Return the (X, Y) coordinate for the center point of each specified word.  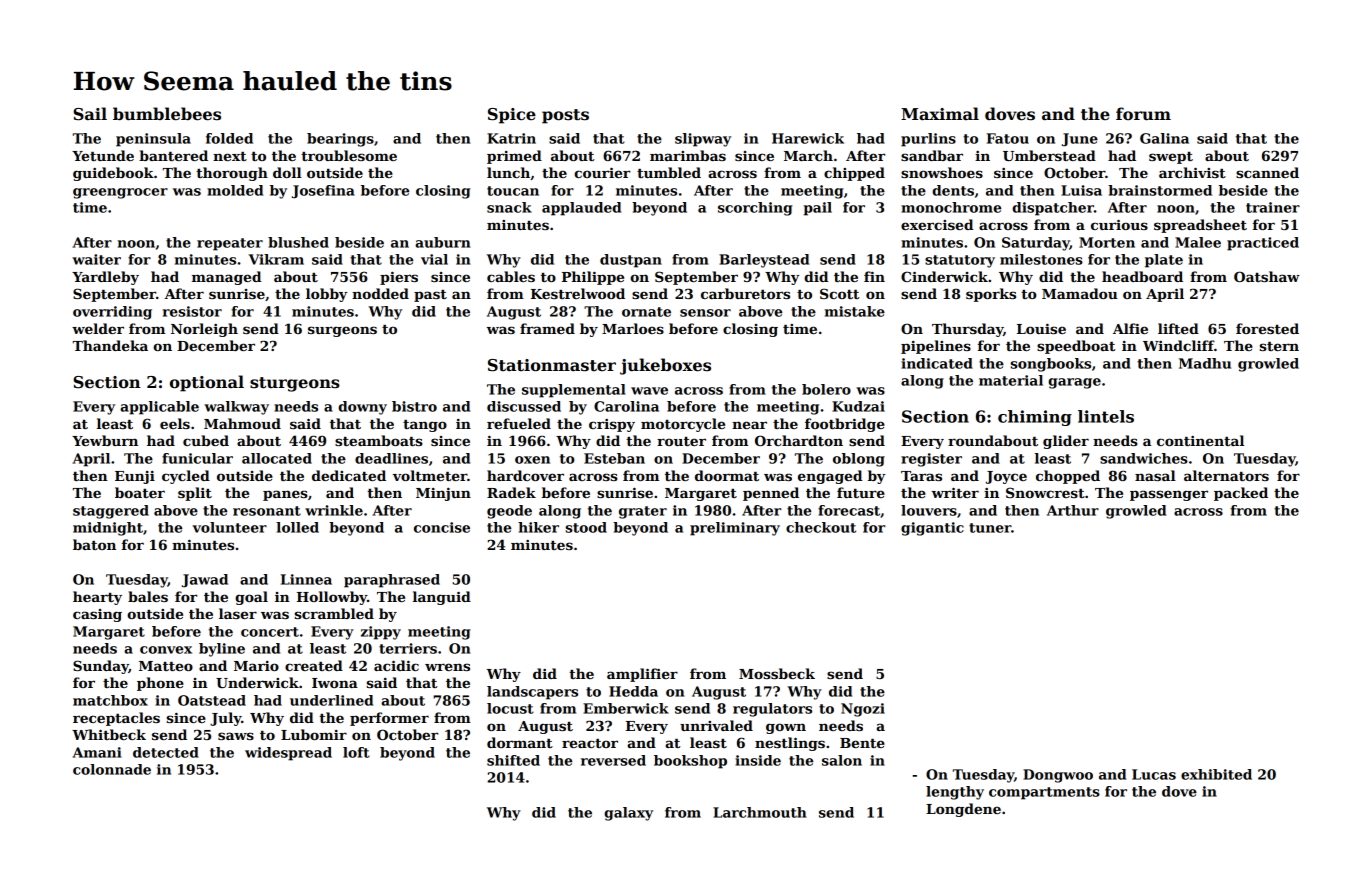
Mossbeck (777, 673)
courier (602, 172)
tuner (990, 528)
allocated (277, 458)
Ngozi (863, 710)
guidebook (113, 174)
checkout (821, 527)
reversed (613, 760)
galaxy (628, 814)
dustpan (631, 261)
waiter (96, 259)
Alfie (1130, 328)
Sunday (101, 667)
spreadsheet (1200, 226)
